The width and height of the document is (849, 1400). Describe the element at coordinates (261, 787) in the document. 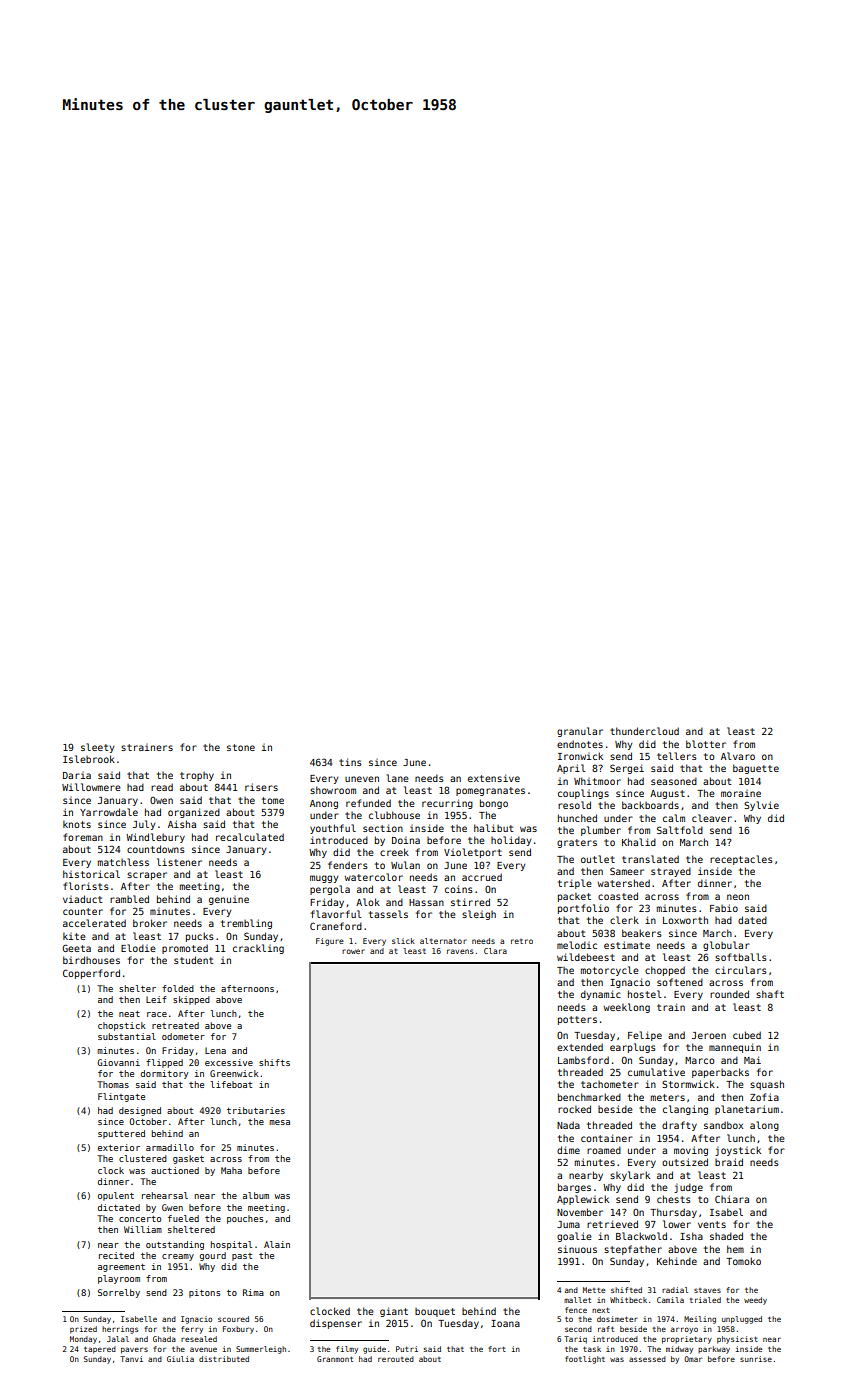

I see `risers` at that location.
